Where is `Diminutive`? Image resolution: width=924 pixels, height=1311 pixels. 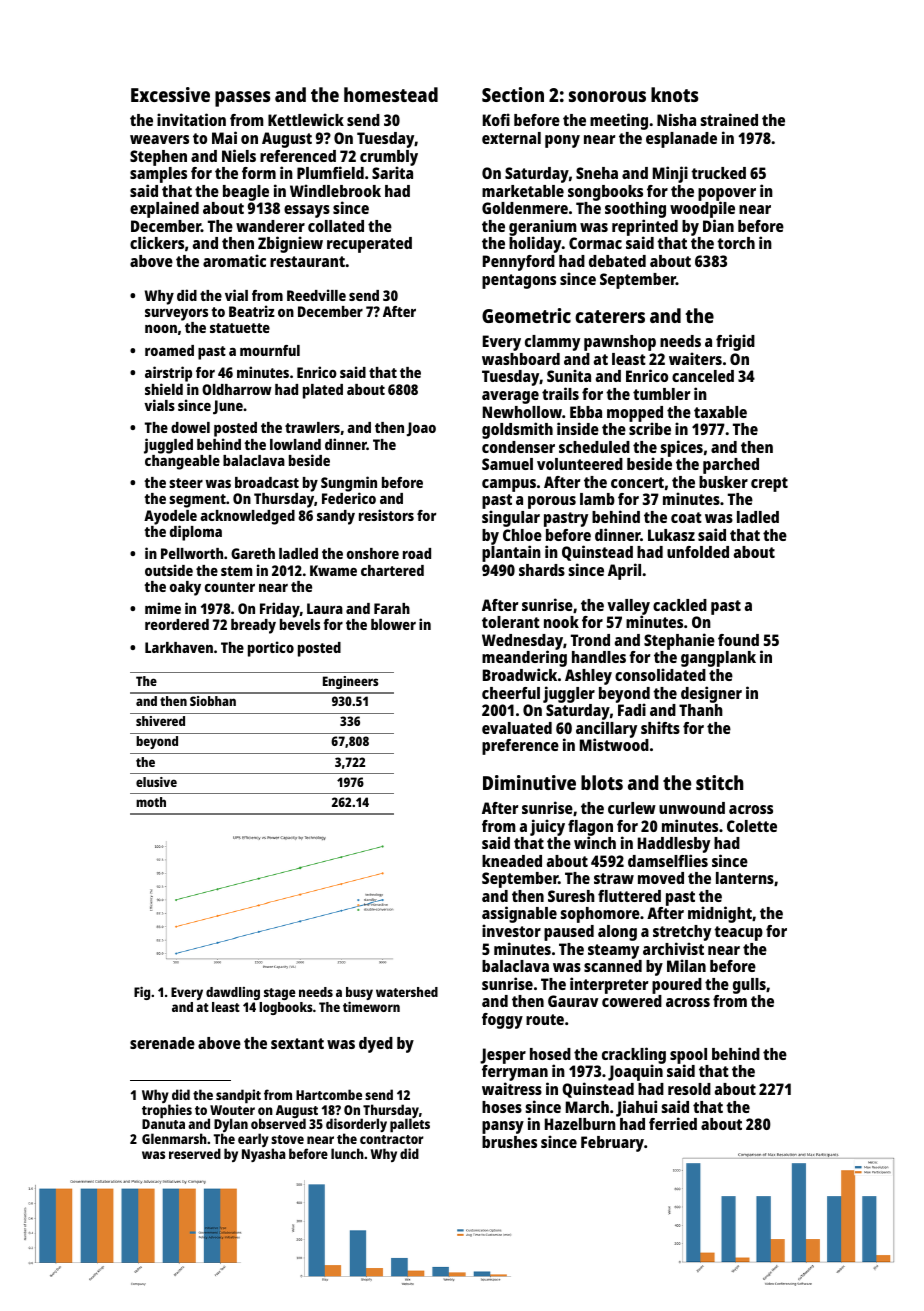 Diminutive is located at coordinates (529, 782).
